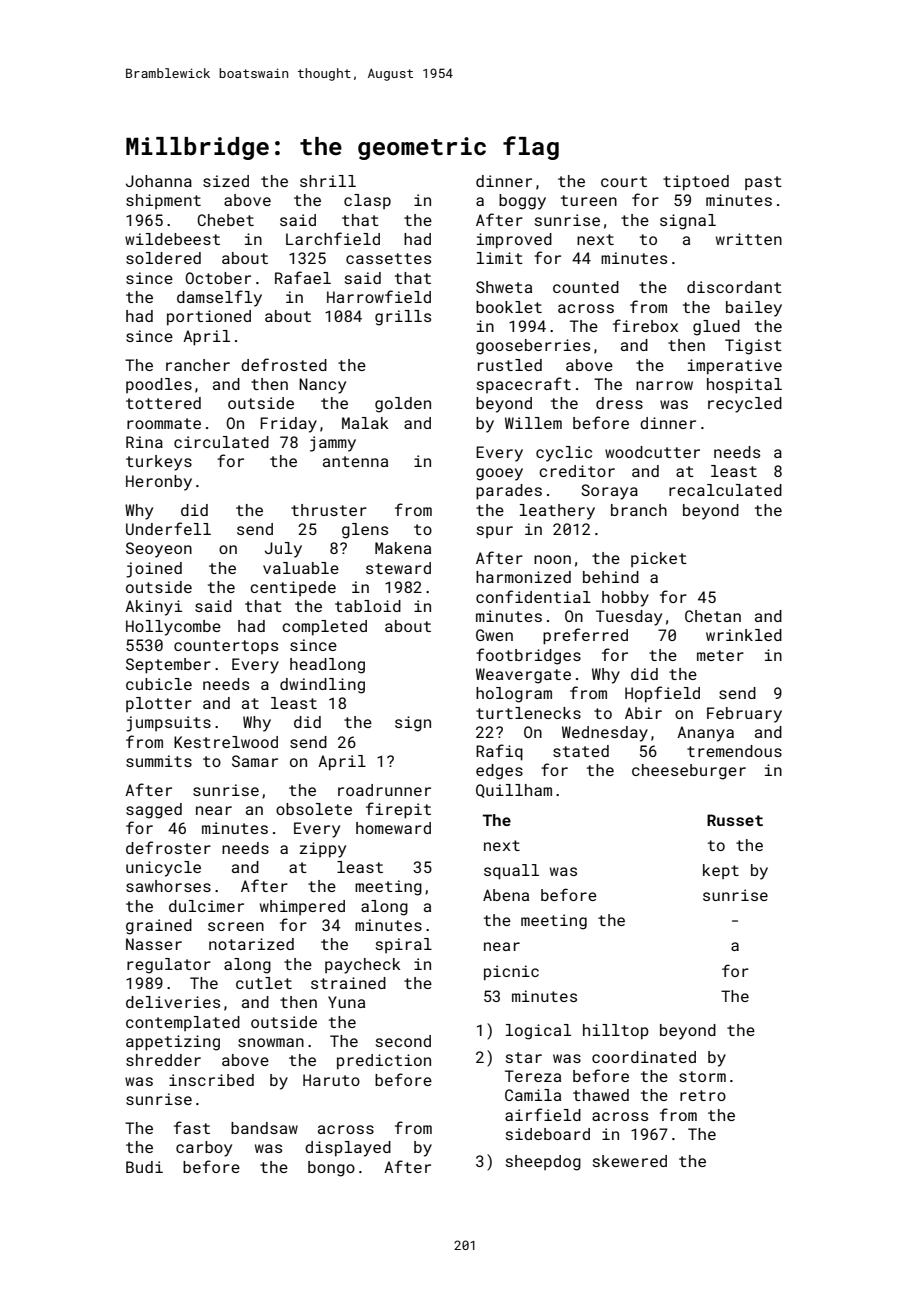 The image size is (908, 1316). What do you see at coordinates (403, 405) in the screenshot?
I see `golden` at bounding box center [403, 405].
